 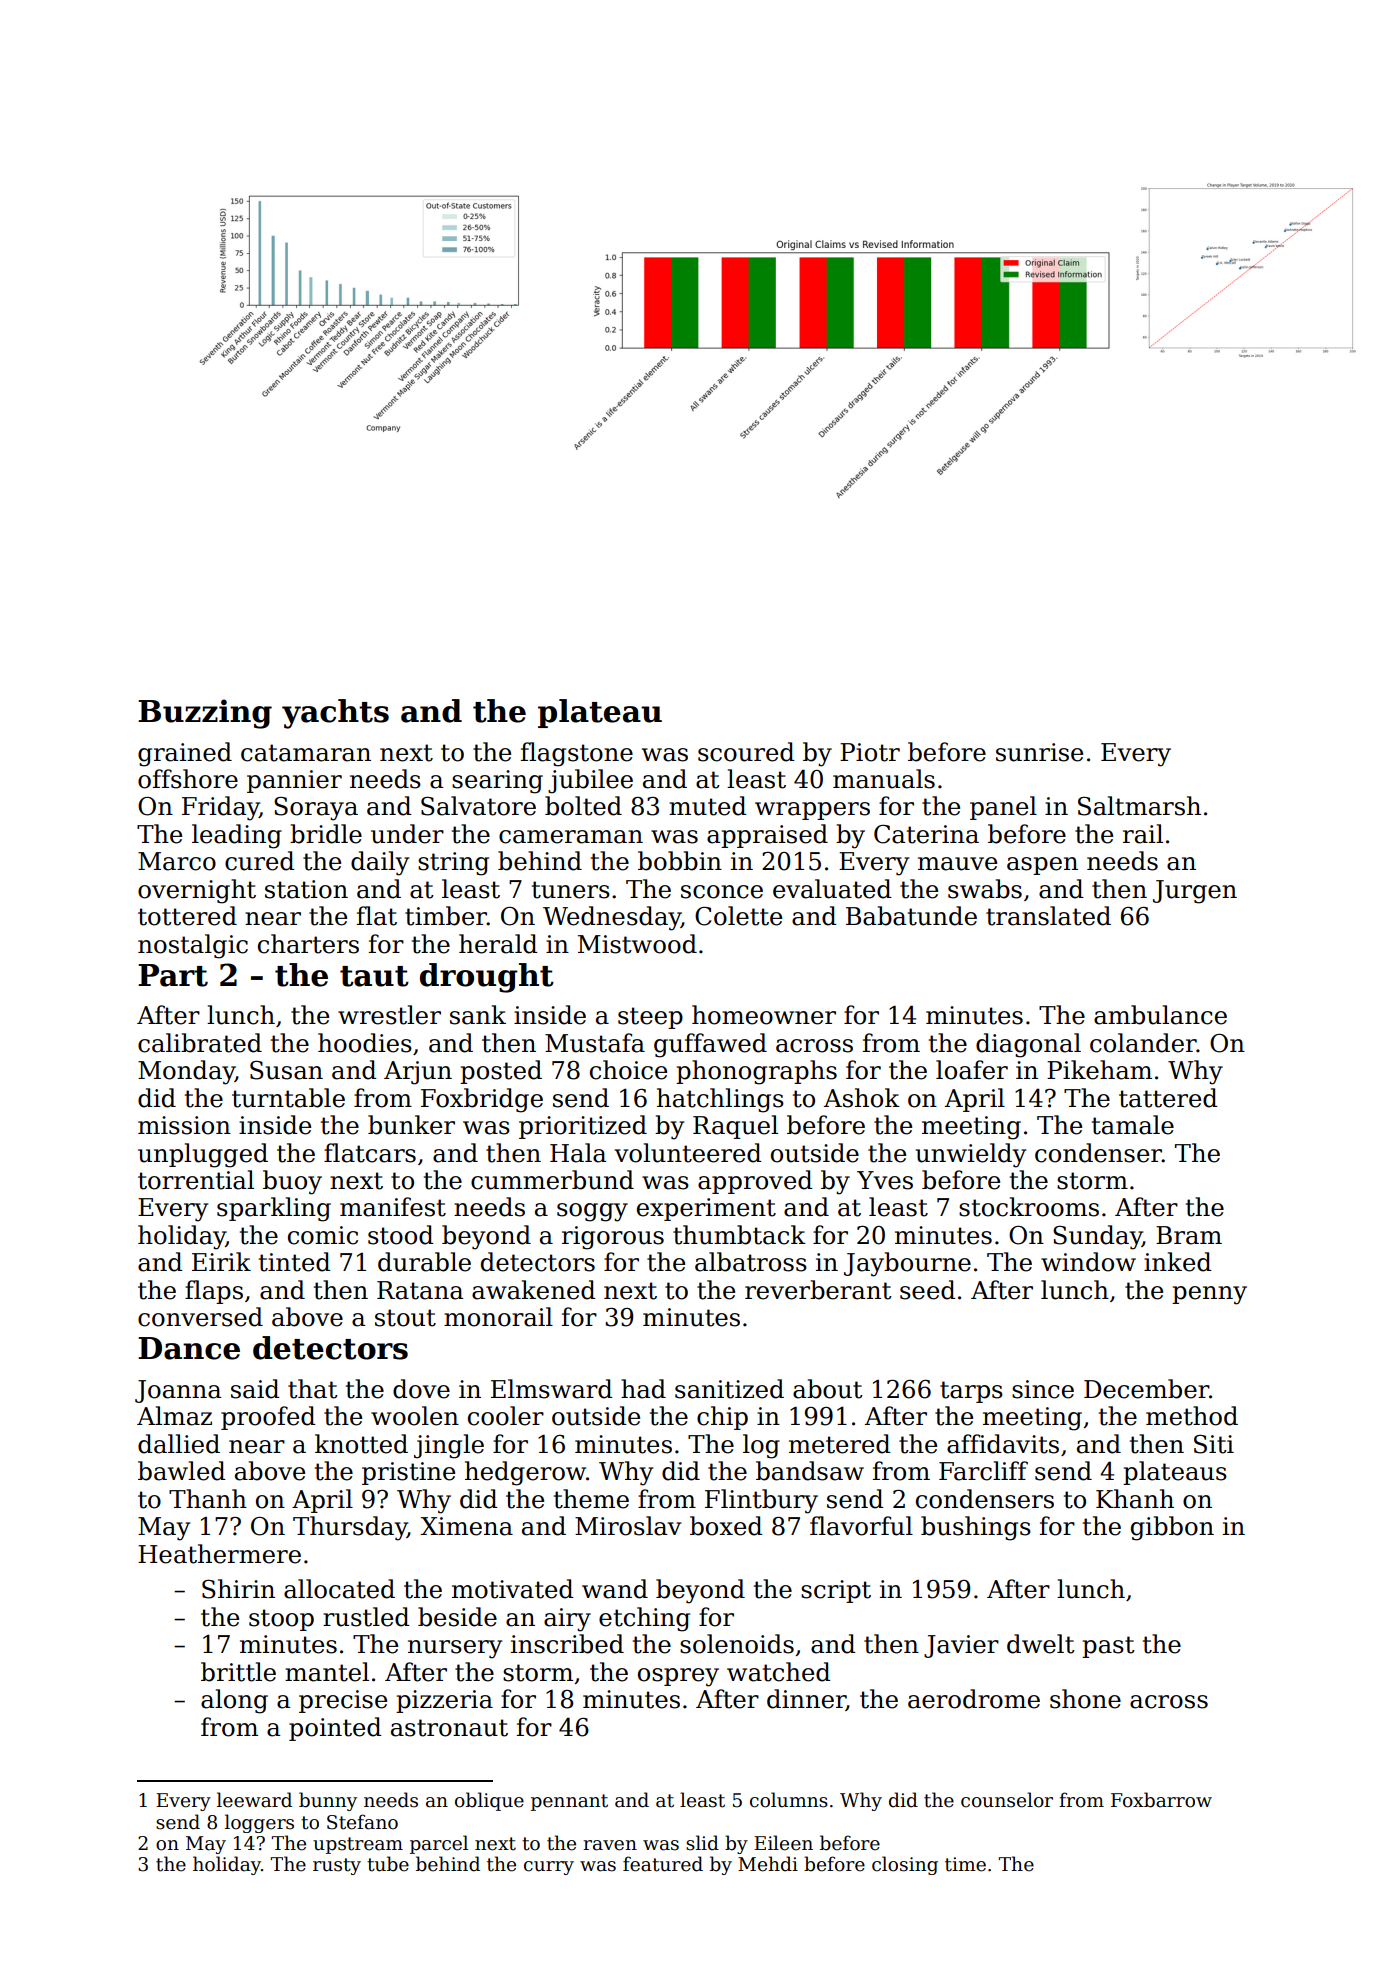 I want to click on approved, so click(x=755, y=1182).
